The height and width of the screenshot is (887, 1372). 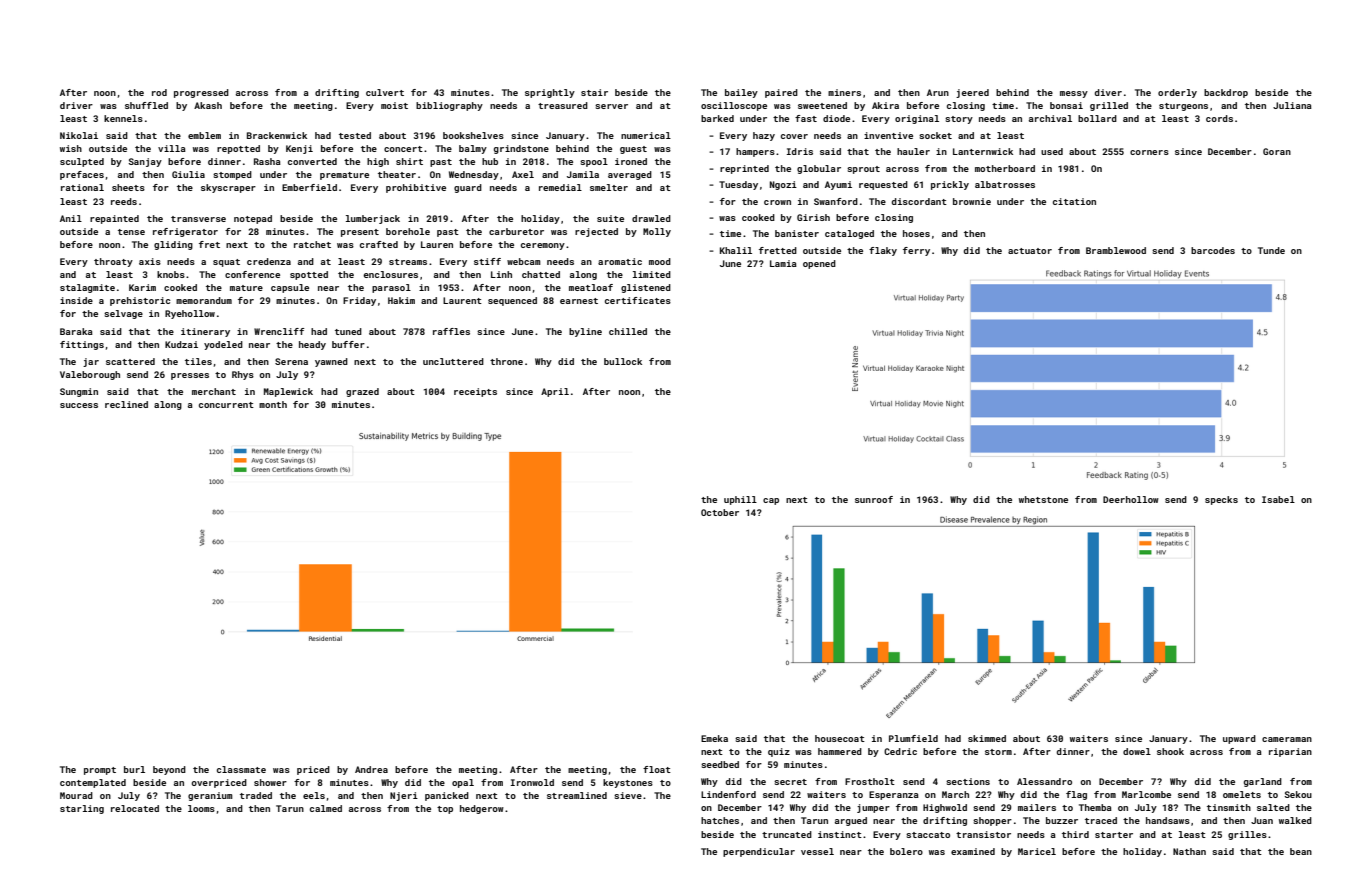 I want to click on bullock, so click(x=623, y=361).
